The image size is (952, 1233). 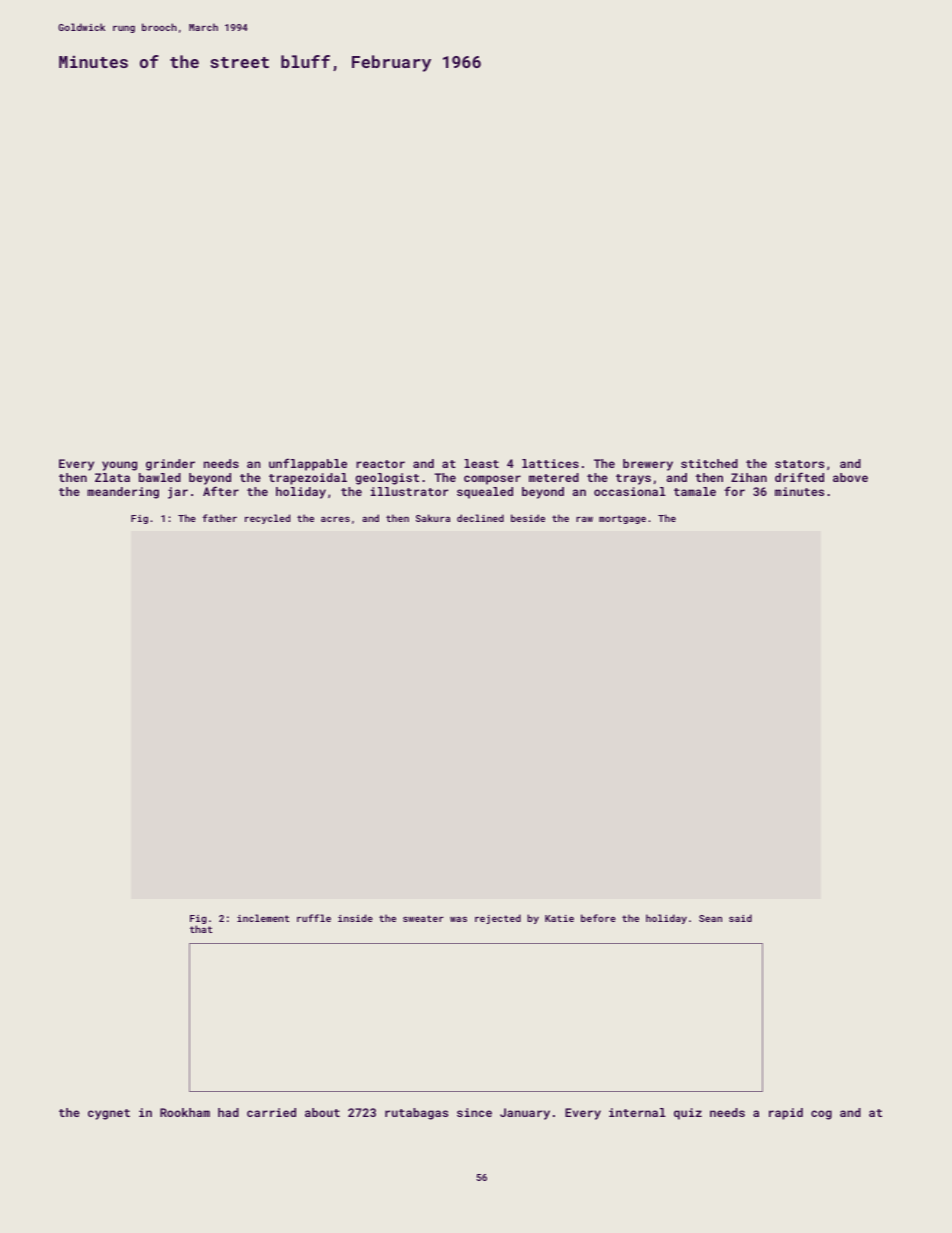 What do you see at coordinates (267, 519) in the image?
I see `recycled` at bounding box center [267, 519].
